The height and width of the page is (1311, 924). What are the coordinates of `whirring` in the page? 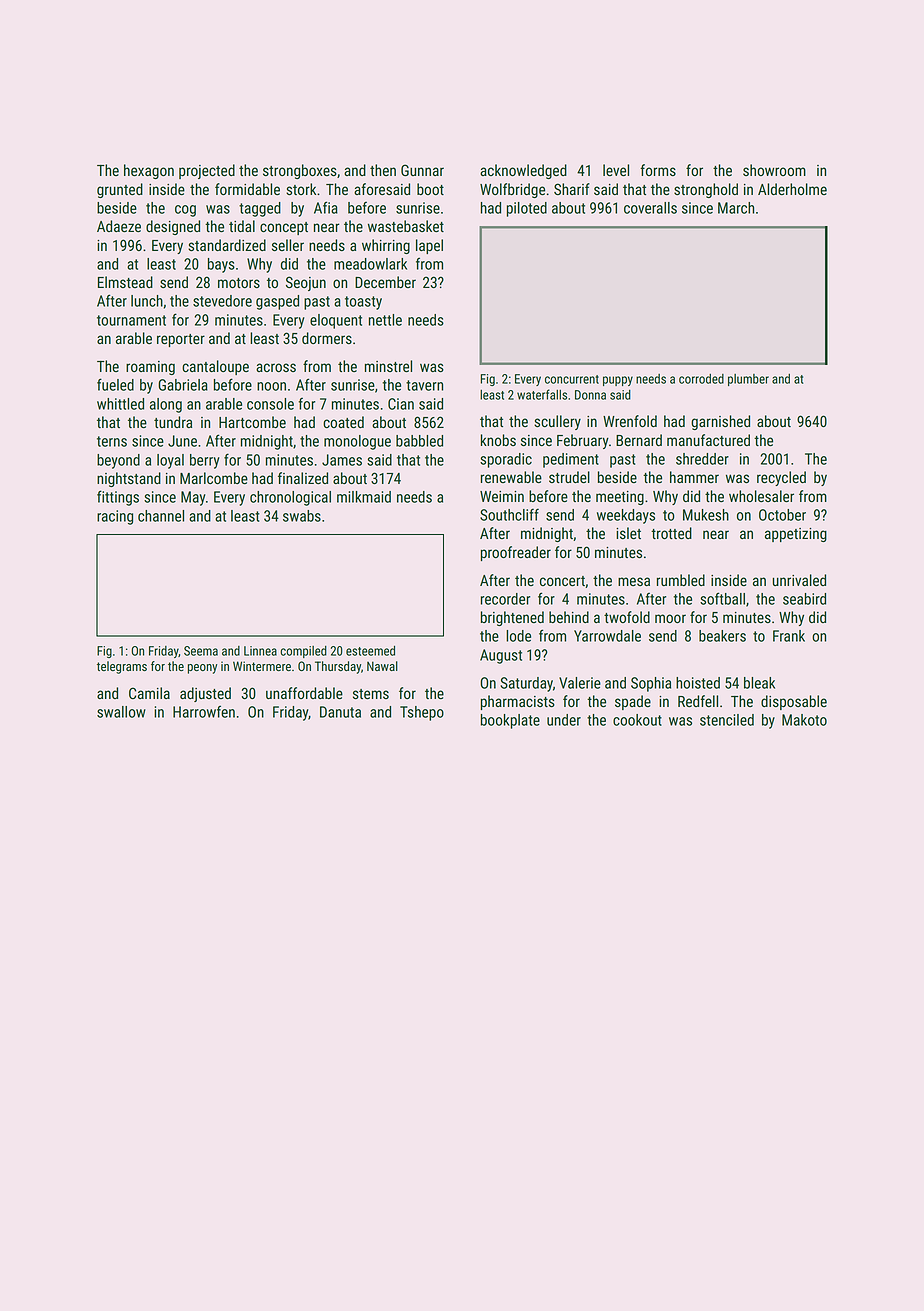 It's located at (386, 246).
